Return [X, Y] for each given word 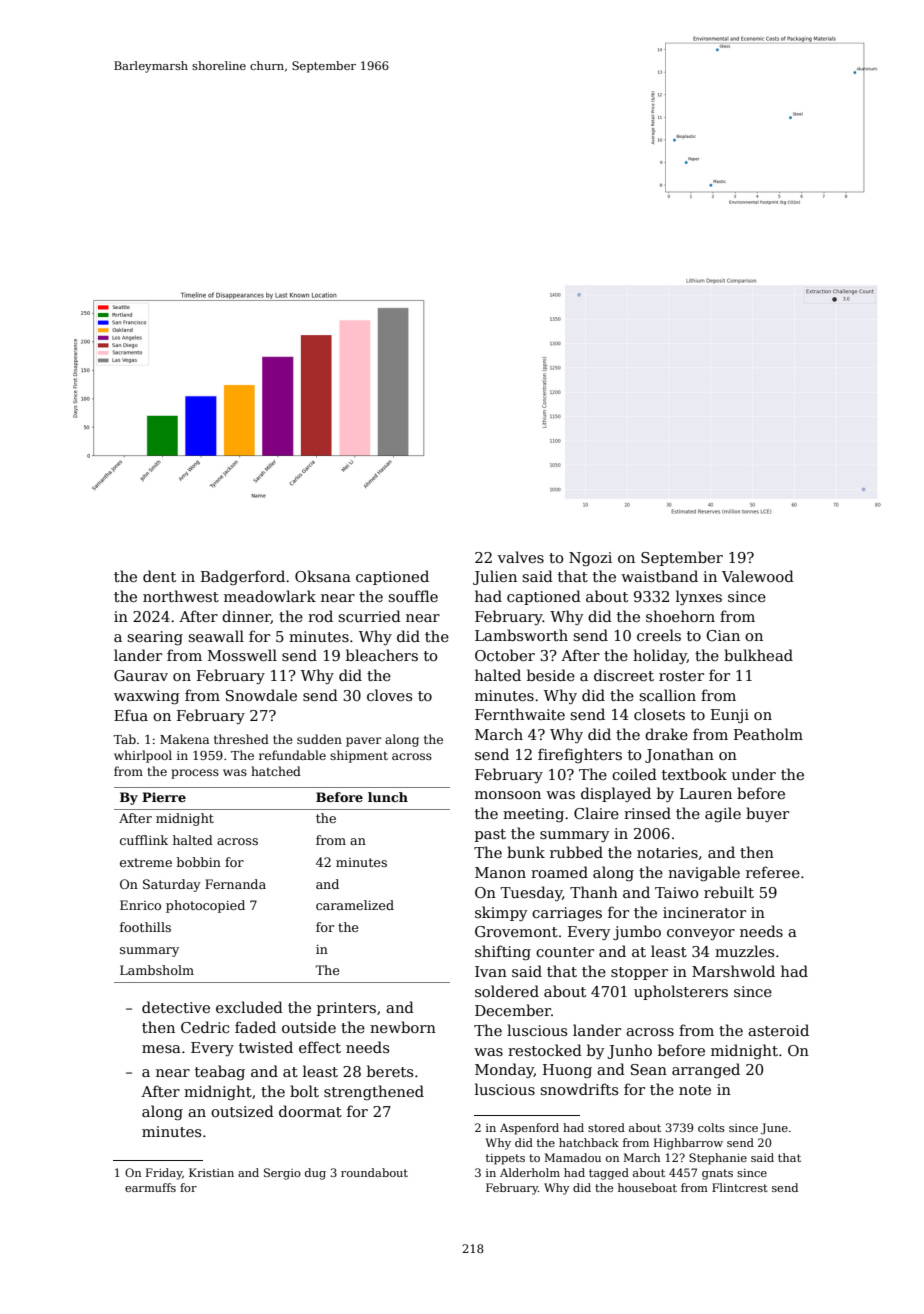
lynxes [699, 597]
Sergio [282, 1174]
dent [159, 576]
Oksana [323, 576]
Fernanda [235, 884]
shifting [503, 952]
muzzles [744, 951]
